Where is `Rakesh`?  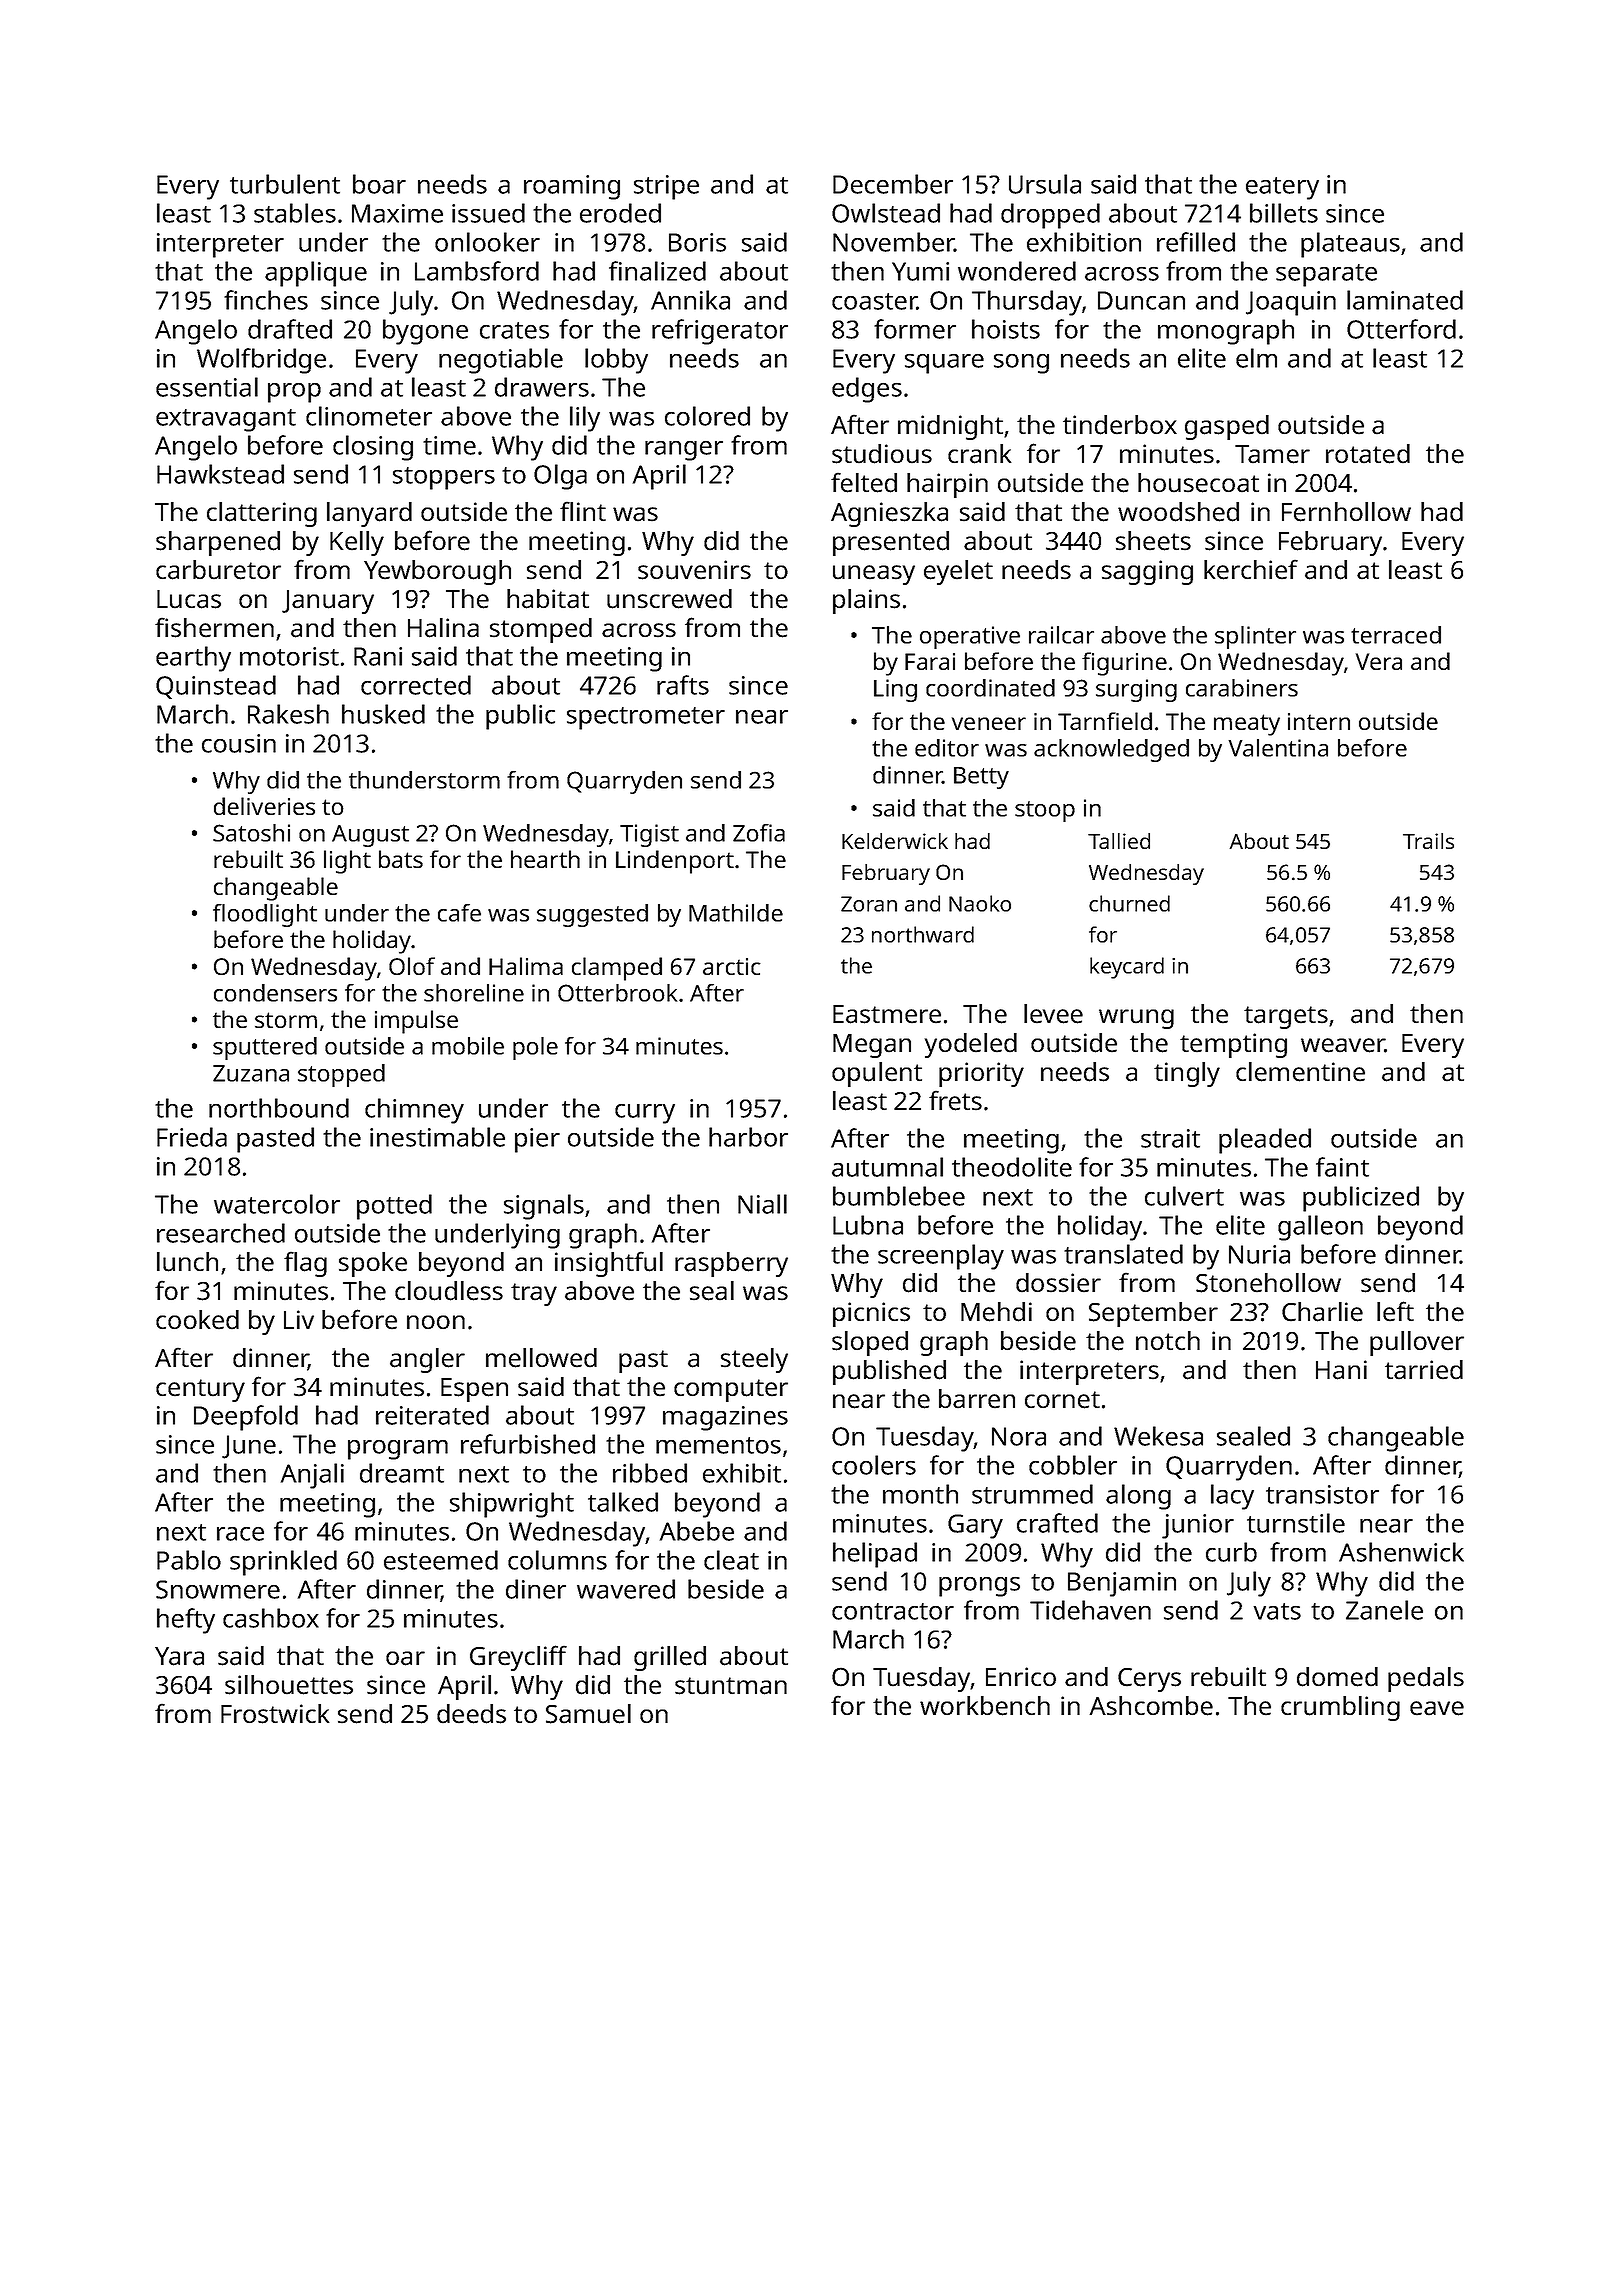
Rakesh is located at coordinates (288, 714).
